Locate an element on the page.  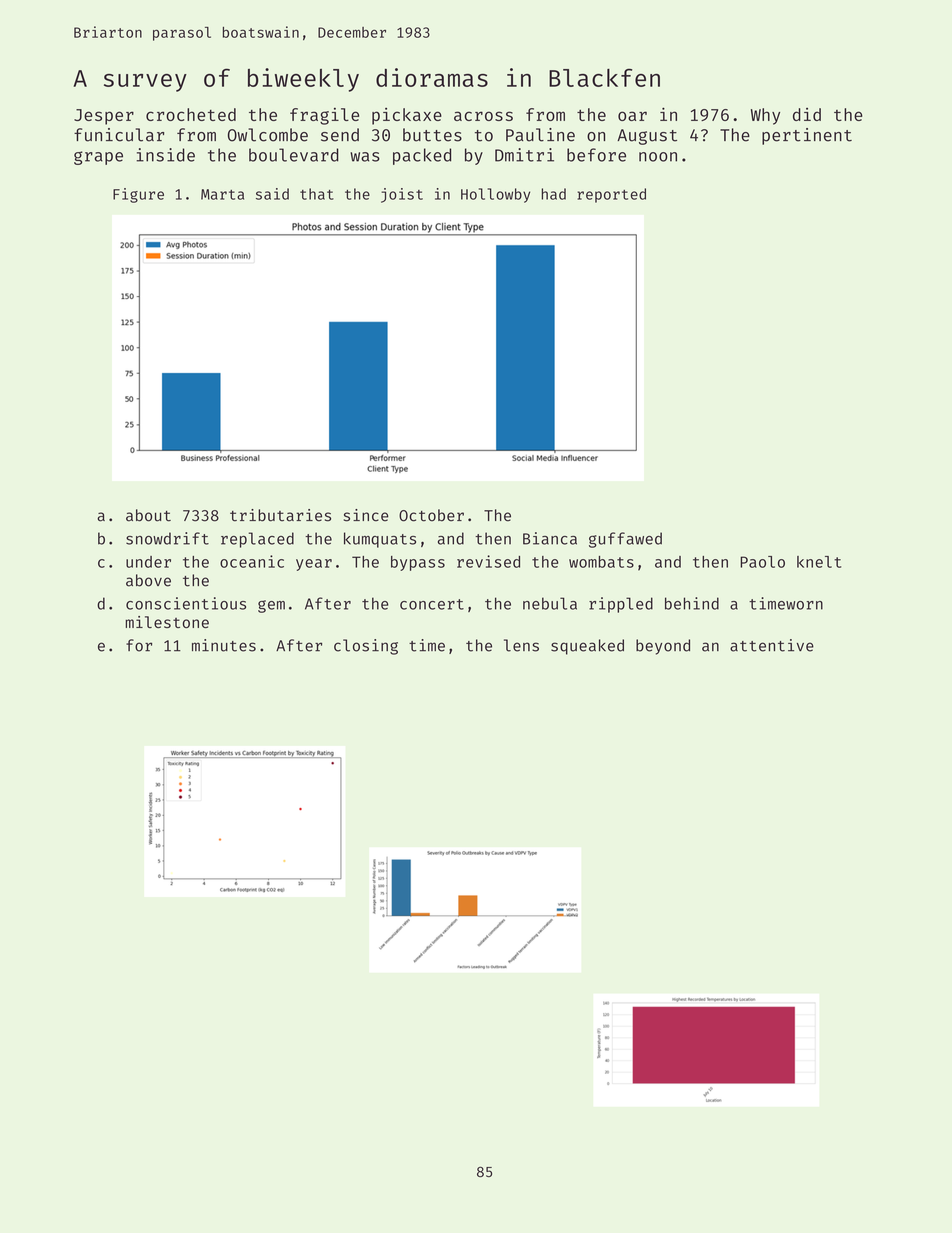
reported is located at coordinates (611, 195).
